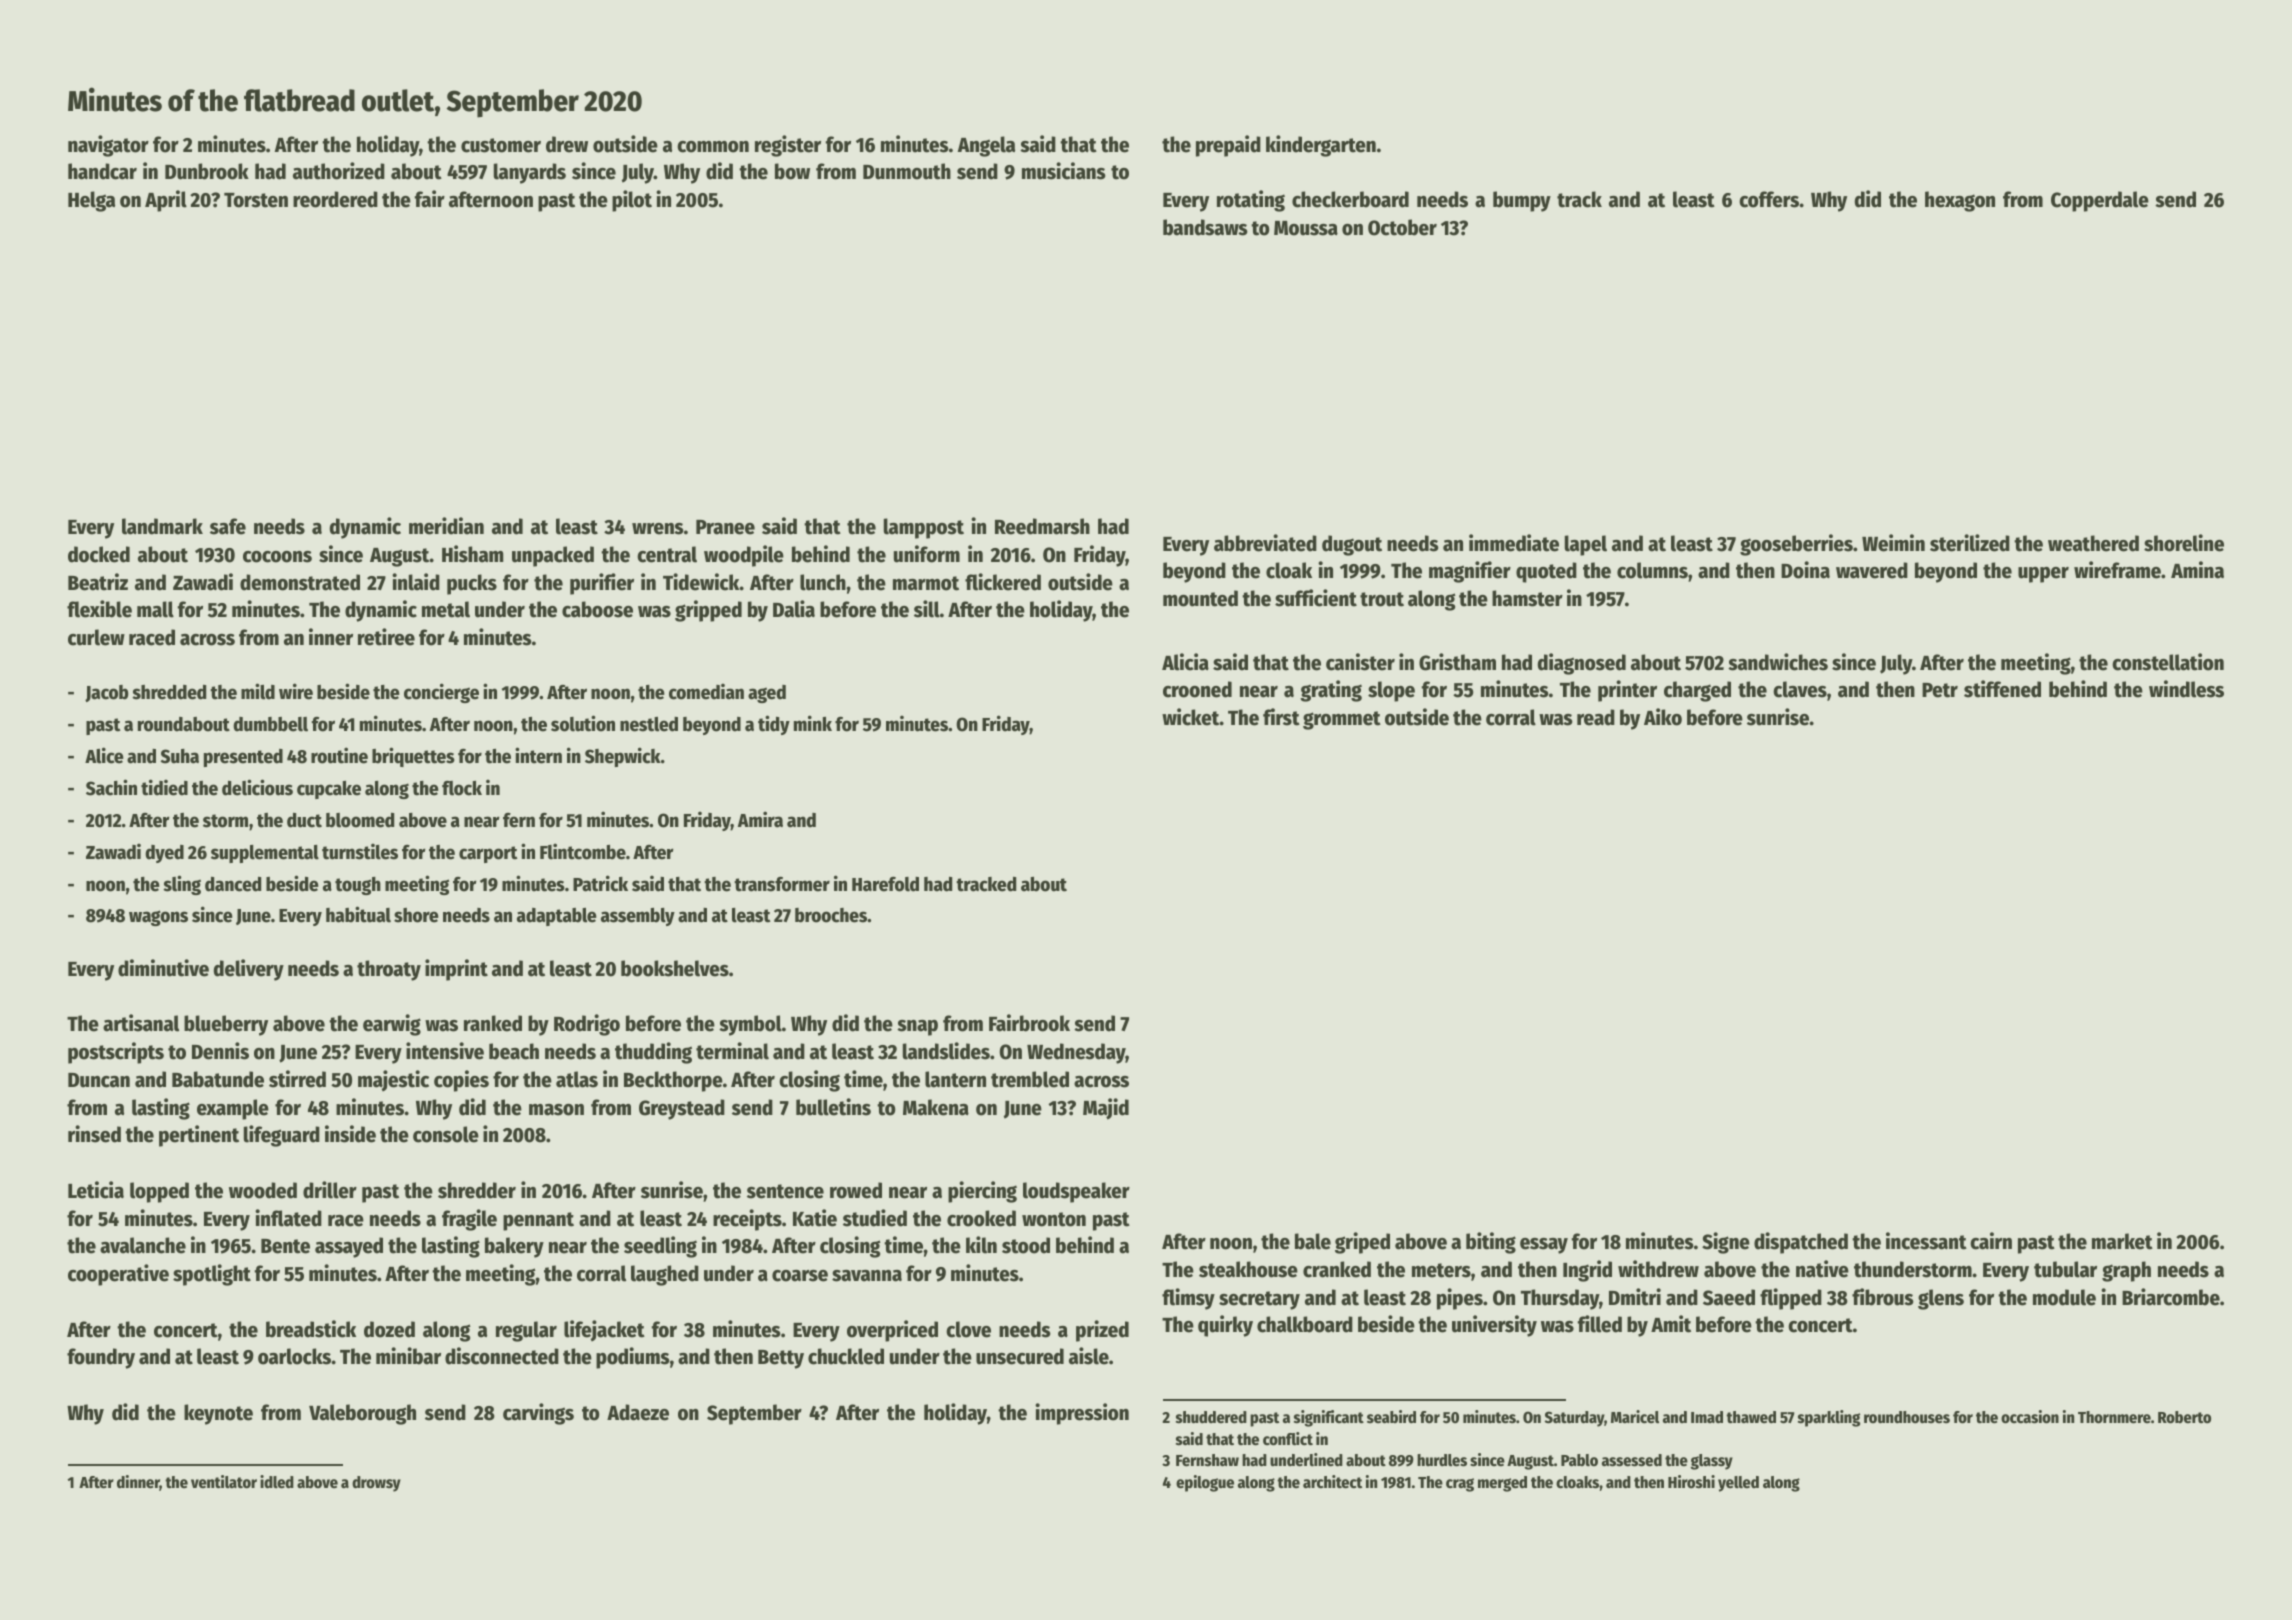 The image size is (2292, 1620). Describe the element at coordinates (108, 146) in the screenshot. I see `navigator` at that location.
